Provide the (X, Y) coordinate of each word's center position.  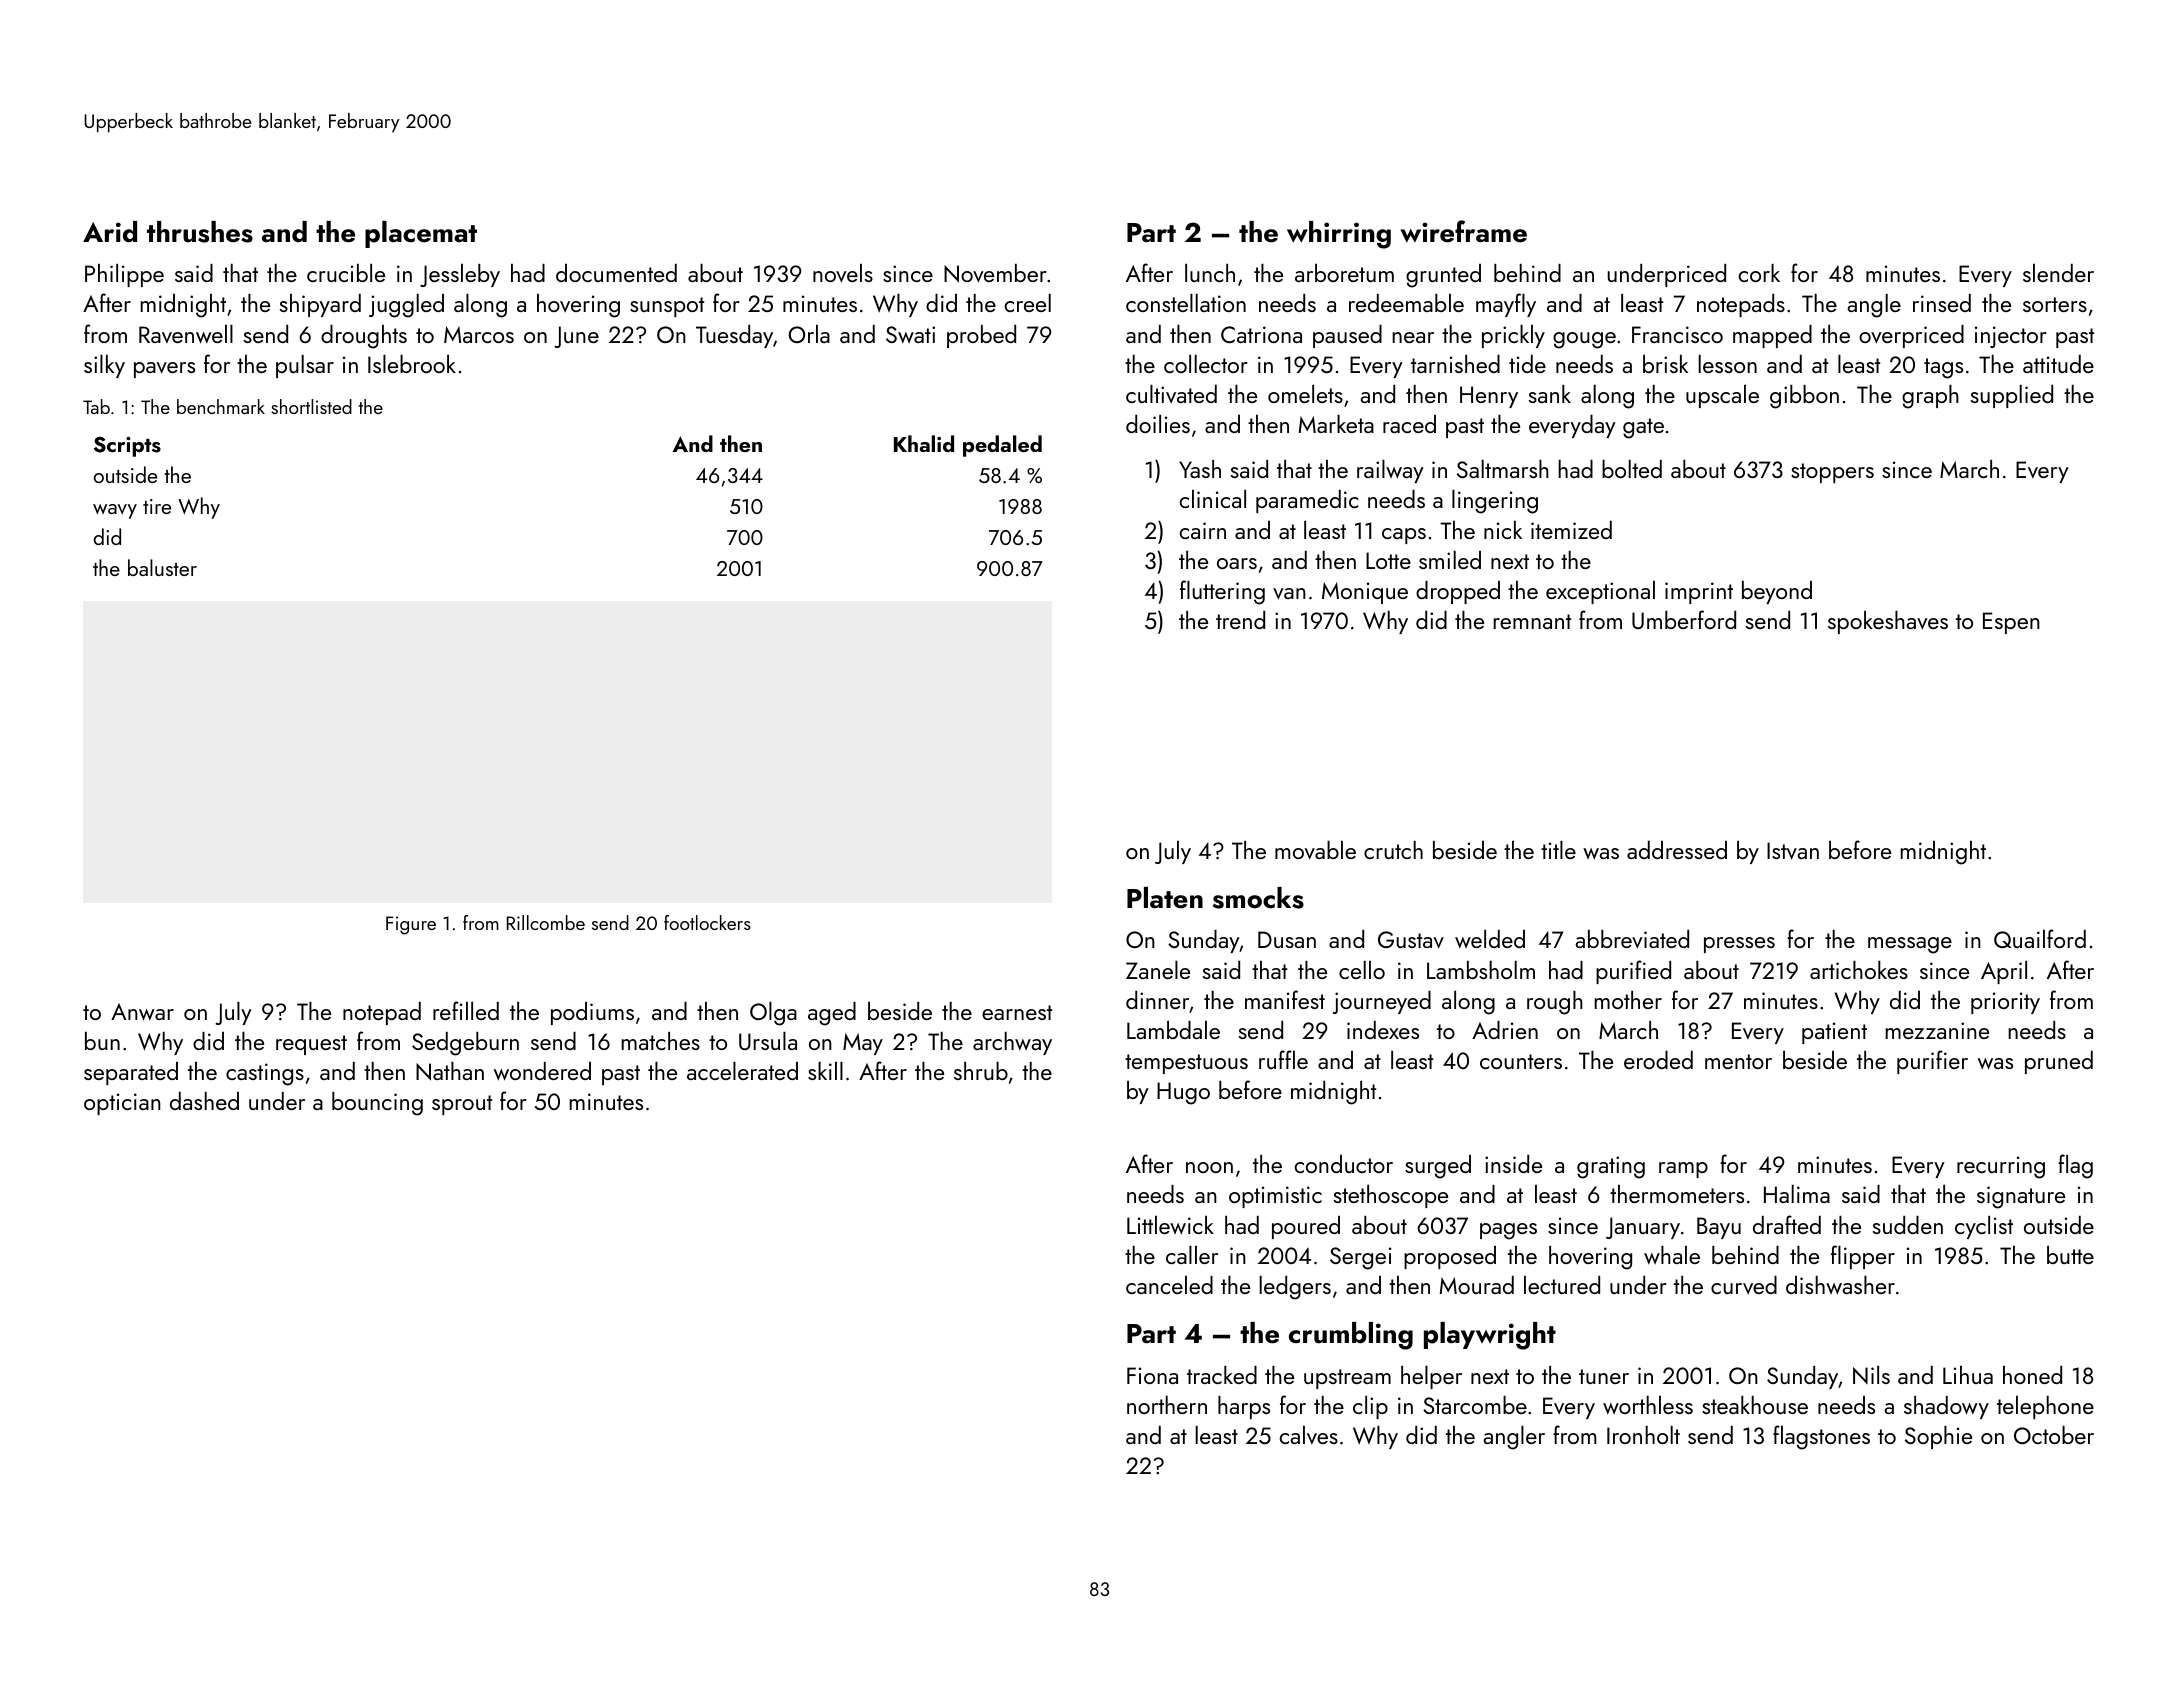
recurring (2001, 1167)
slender (2058, 273)
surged (1438, 1167)
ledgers (1295, 1288)
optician (122, 1104)
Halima (1797, 1194)
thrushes (200, 232)
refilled (466, 1010)
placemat (421, 234)
